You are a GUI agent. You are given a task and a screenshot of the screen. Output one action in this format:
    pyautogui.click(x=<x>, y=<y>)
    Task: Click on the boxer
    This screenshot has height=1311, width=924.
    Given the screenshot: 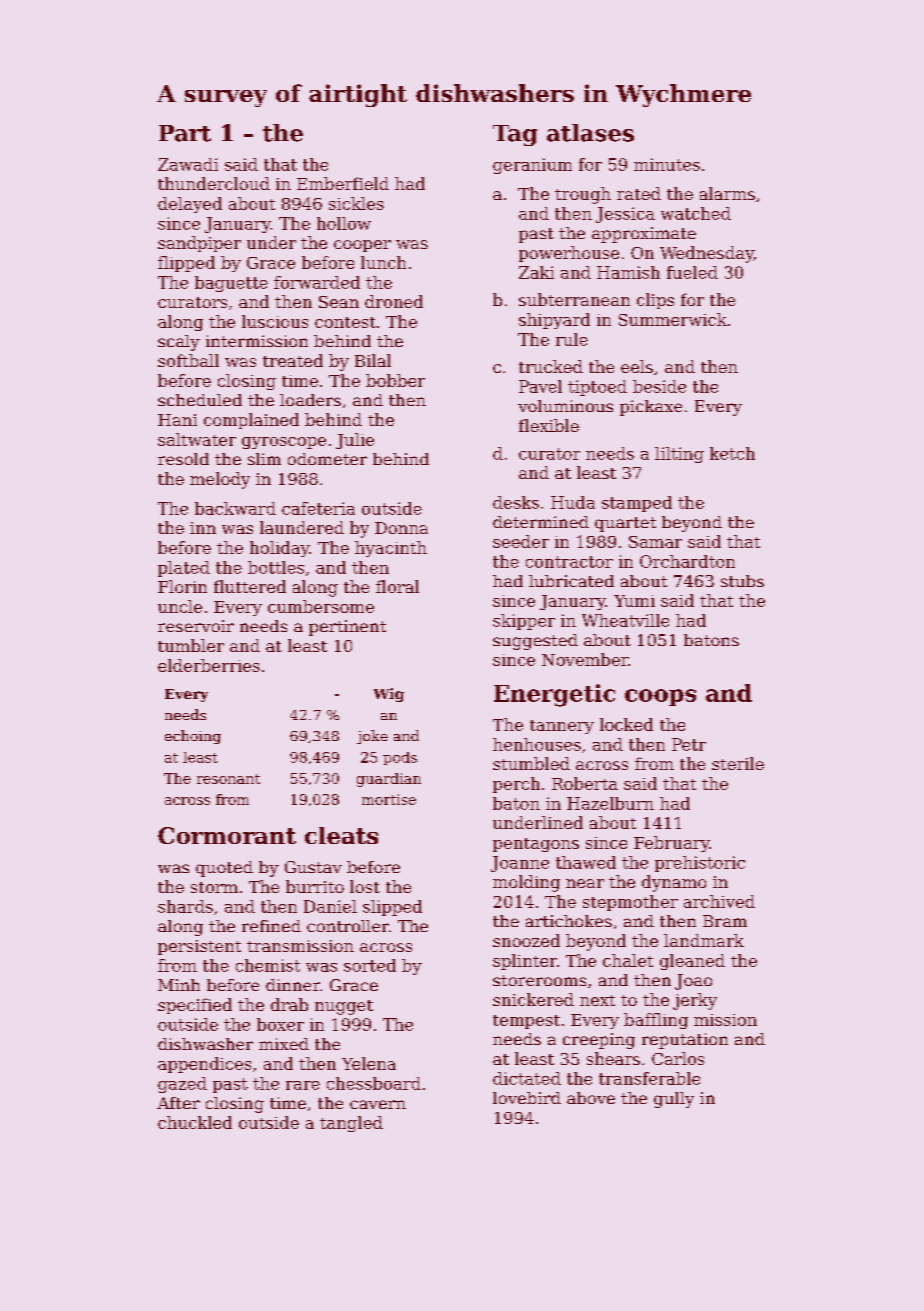 What is the action you would take?
    pyautogui.click(x=280, y=1024)
